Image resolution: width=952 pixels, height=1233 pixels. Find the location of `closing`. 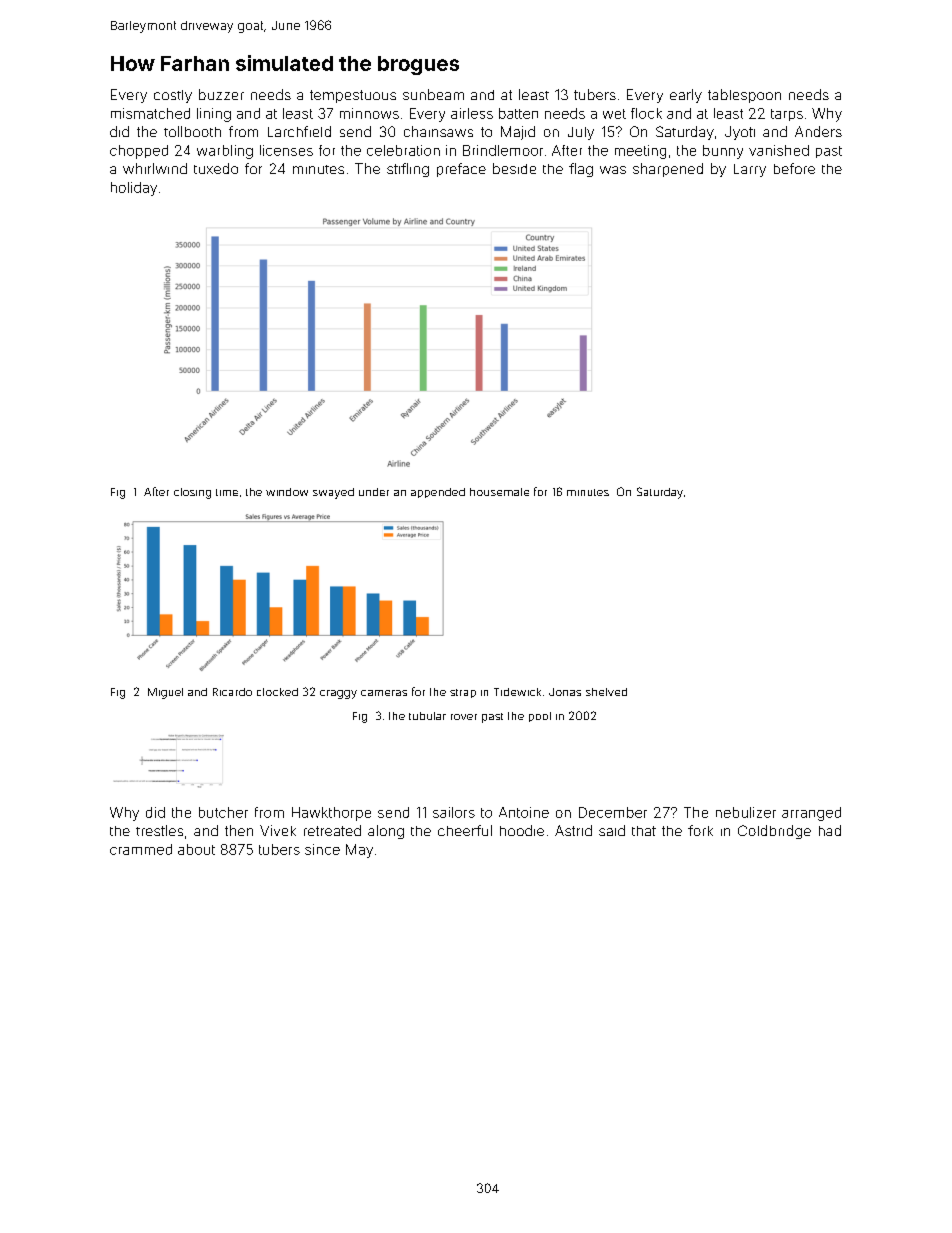

closing is located at coordinates (192, 493).
